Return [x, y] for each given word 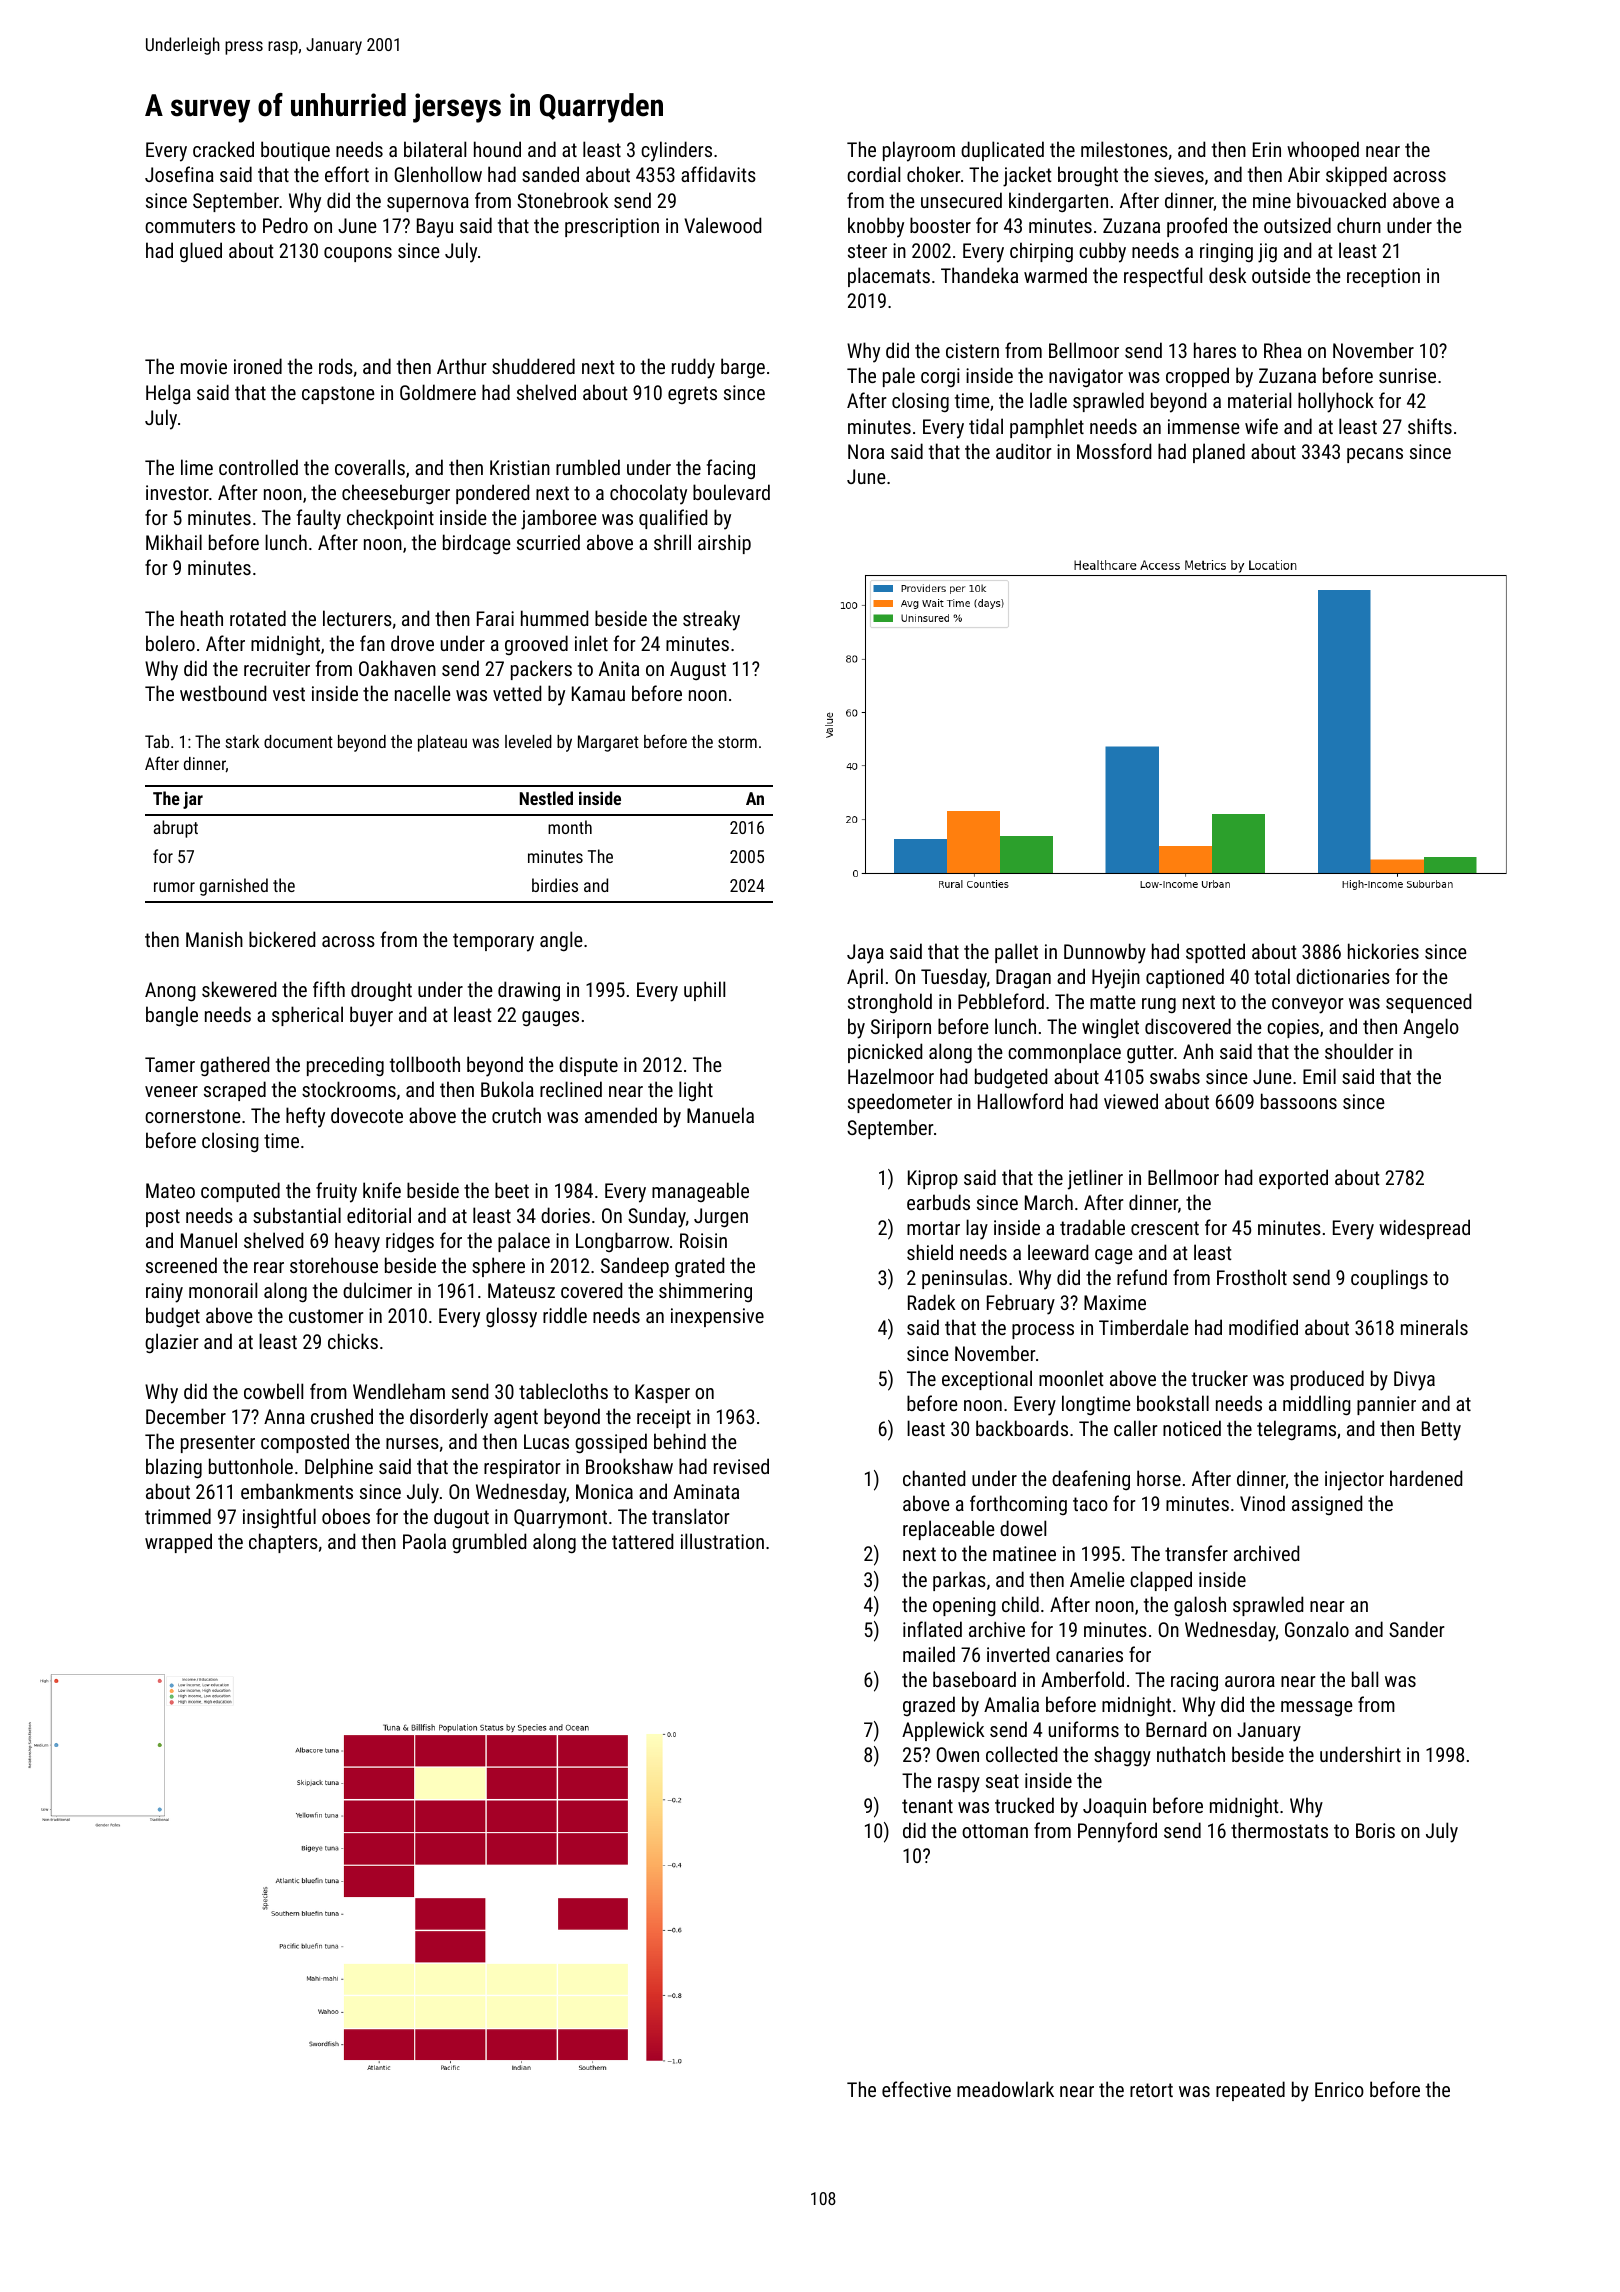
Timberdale [1144, 1327]
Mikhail [174, 542]
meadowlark [1005, 2089]
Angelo [1431, 1028]
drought [381, 991]
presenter [218, 1444]
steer [867, 251]
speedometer [900, 1103]
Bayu [435, 228]
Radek [931, 1302]
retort [1151, 2090]
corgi [940, 377]
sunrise [1407, 375]
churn [1359, 225]
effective [916, 2089]
